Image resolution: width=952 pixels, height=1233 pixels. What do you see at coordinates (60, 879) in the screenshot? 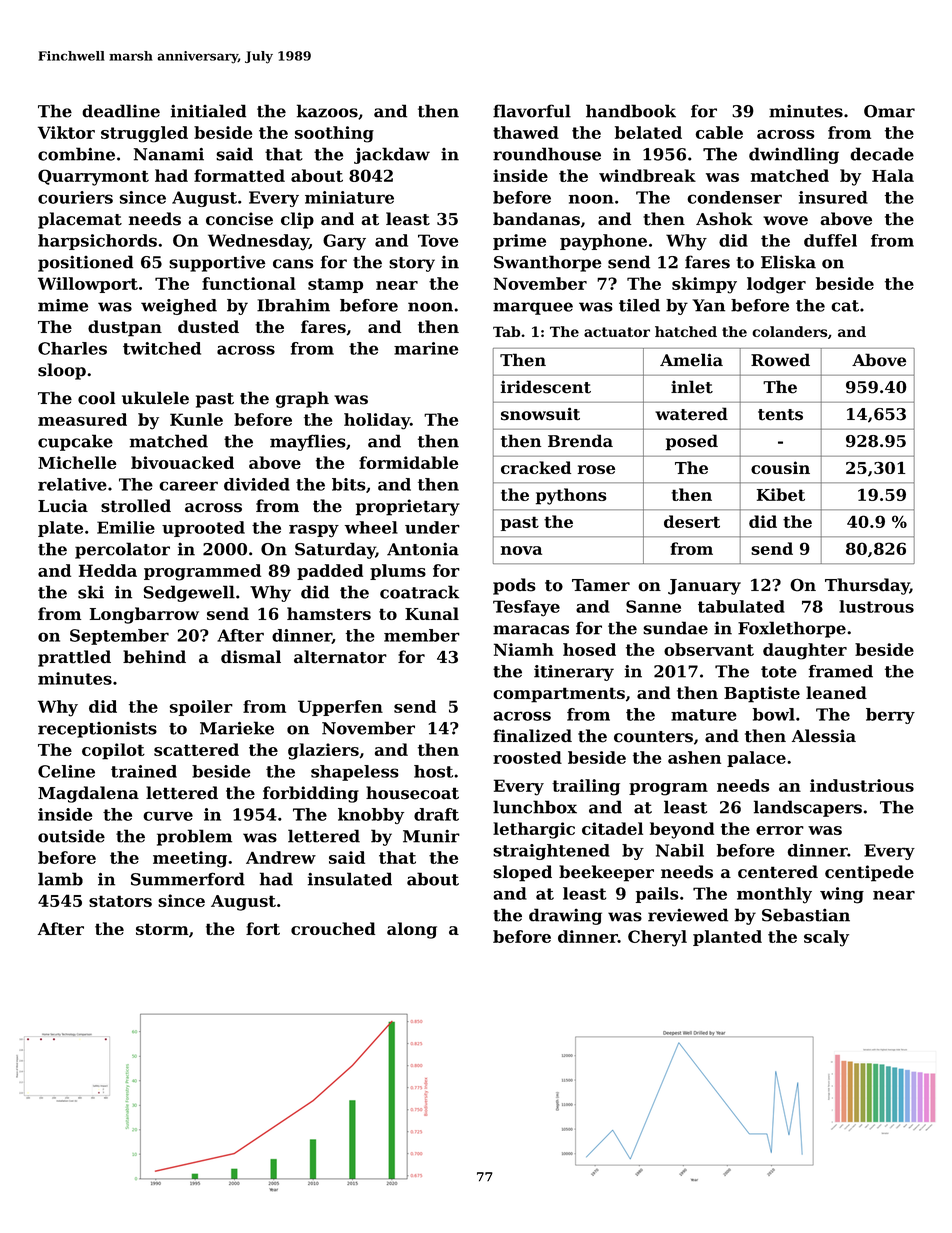
I see `lamb` at bounding box center [60, 879].
